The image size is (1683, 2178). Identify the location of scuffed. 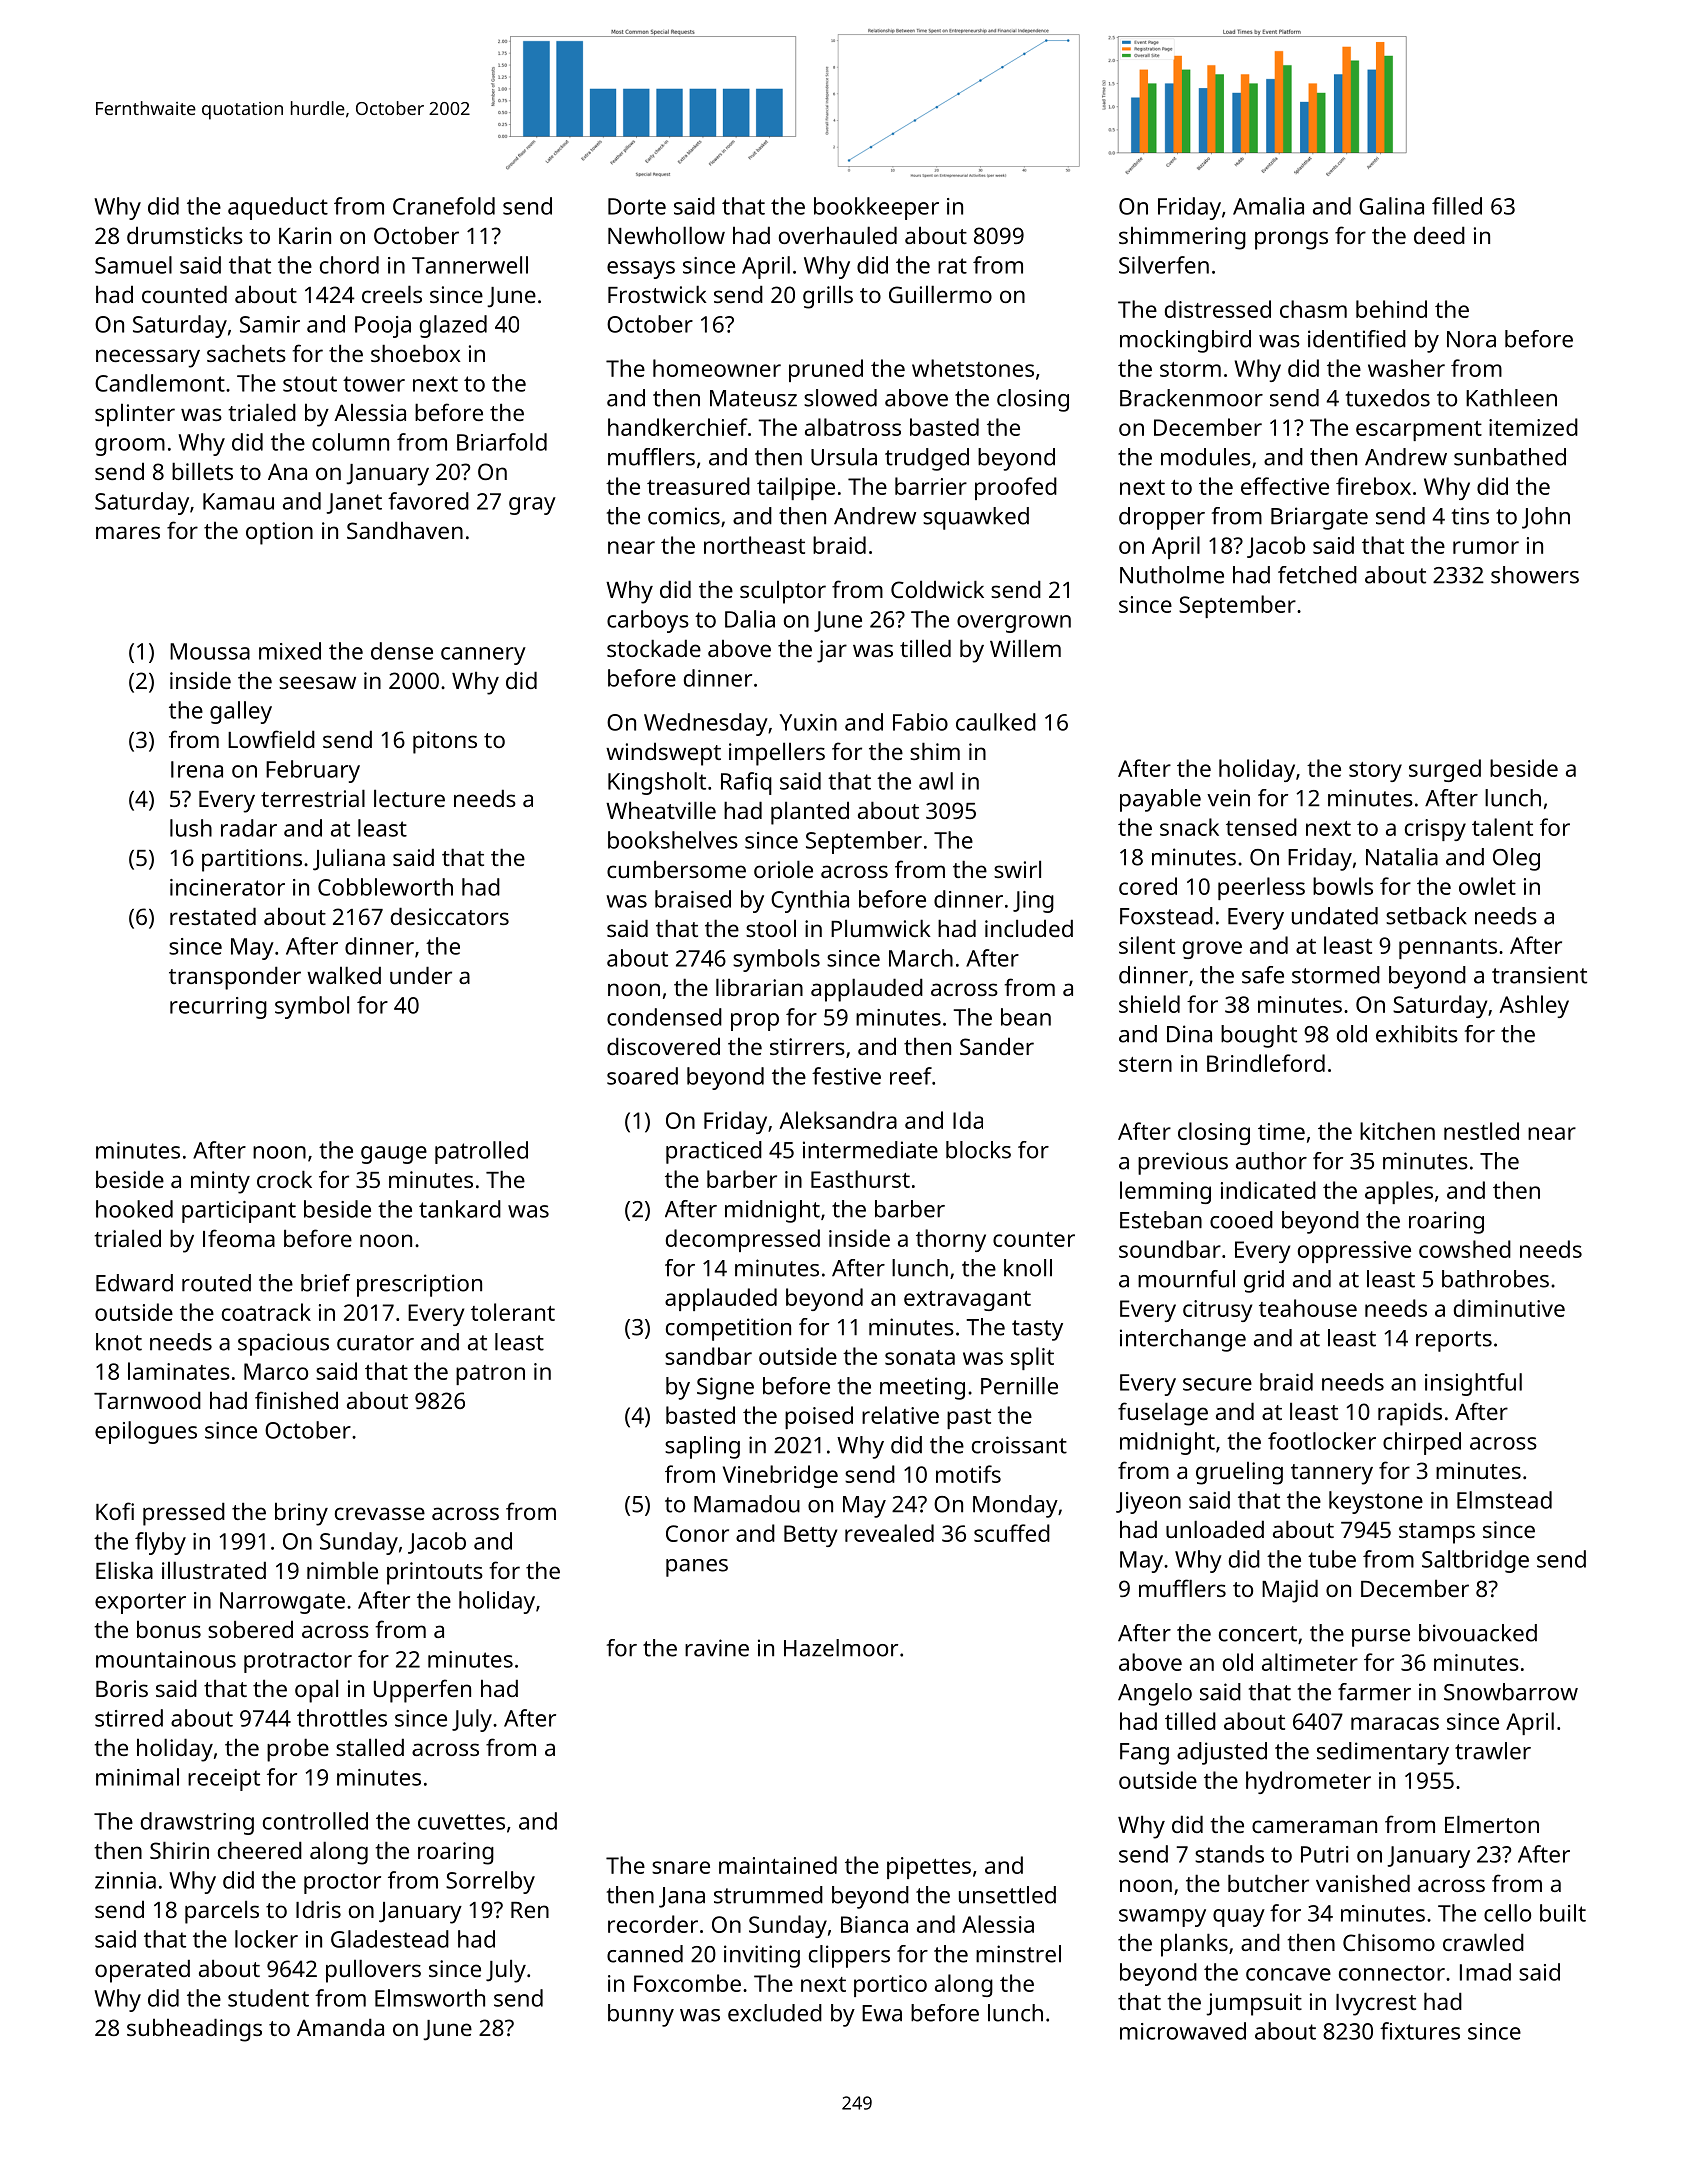
(1012, 1533).
